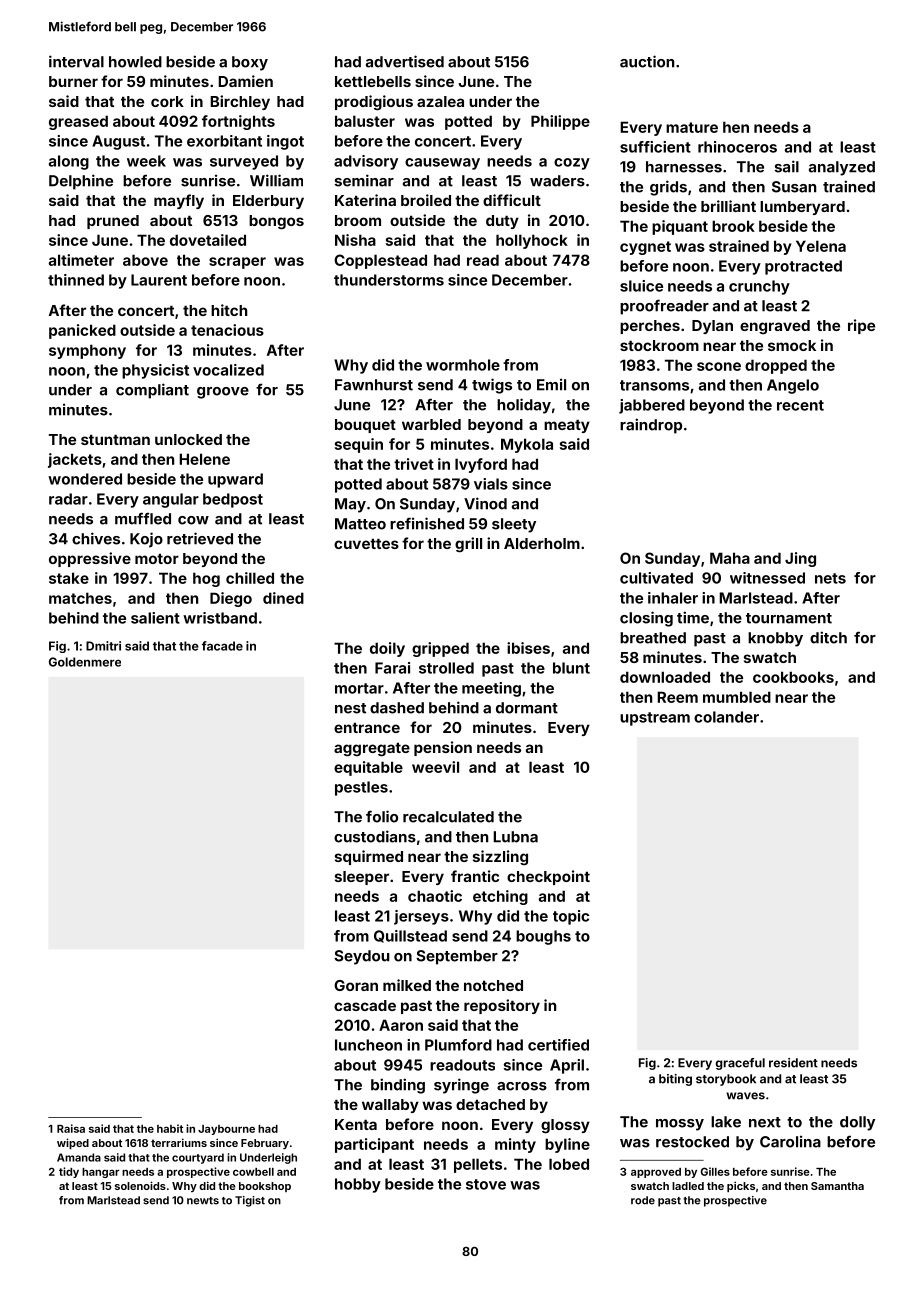 The width and height of the page is (924, 1308). Describe the element at coordinates (726, 717) in the page. I see `colander` at that location.
